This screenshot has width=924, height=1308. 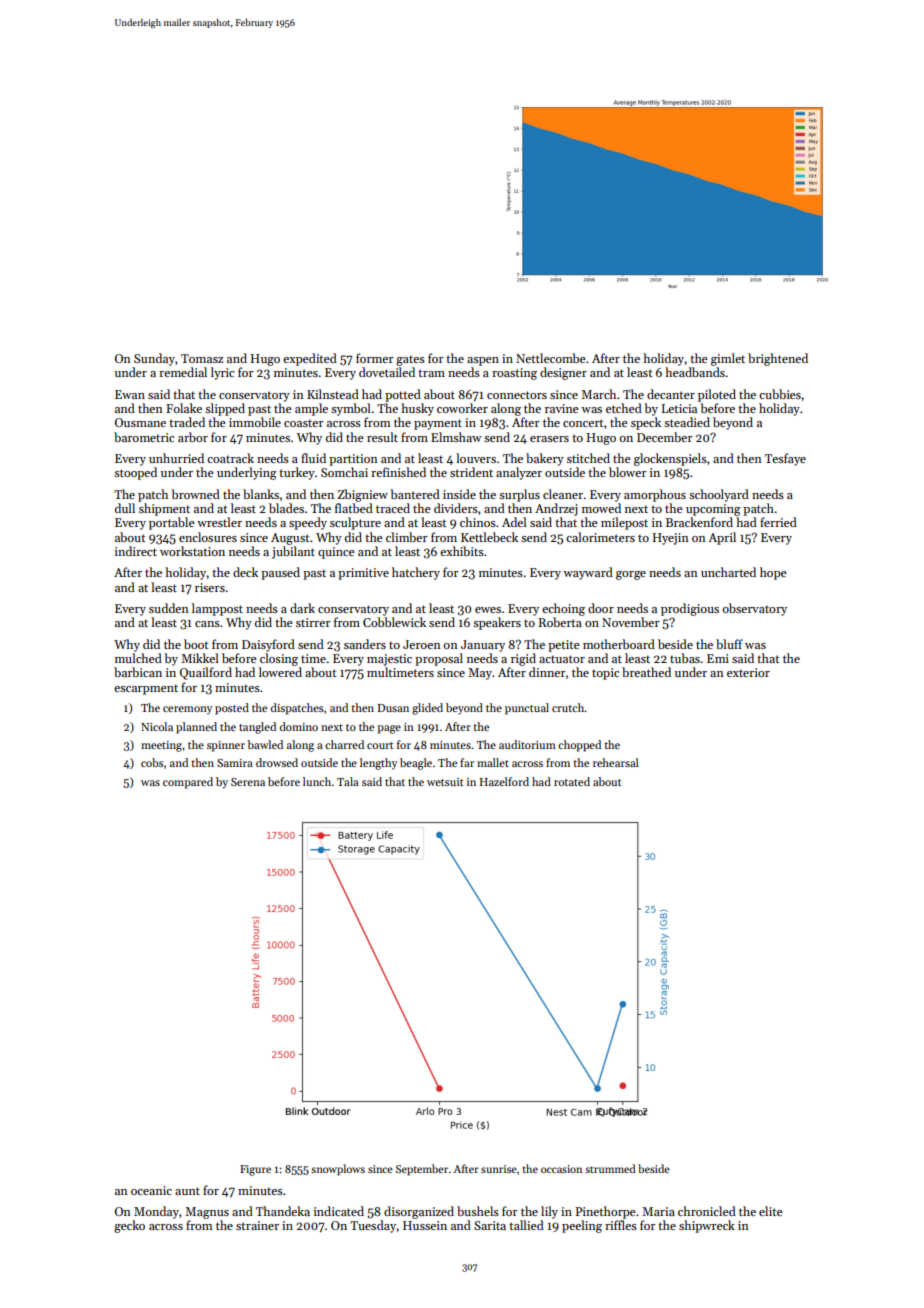 What do you see at coordinates (621, 1225) in the screenshot?
I see `riffles` at bounding box center [621, 1225].
